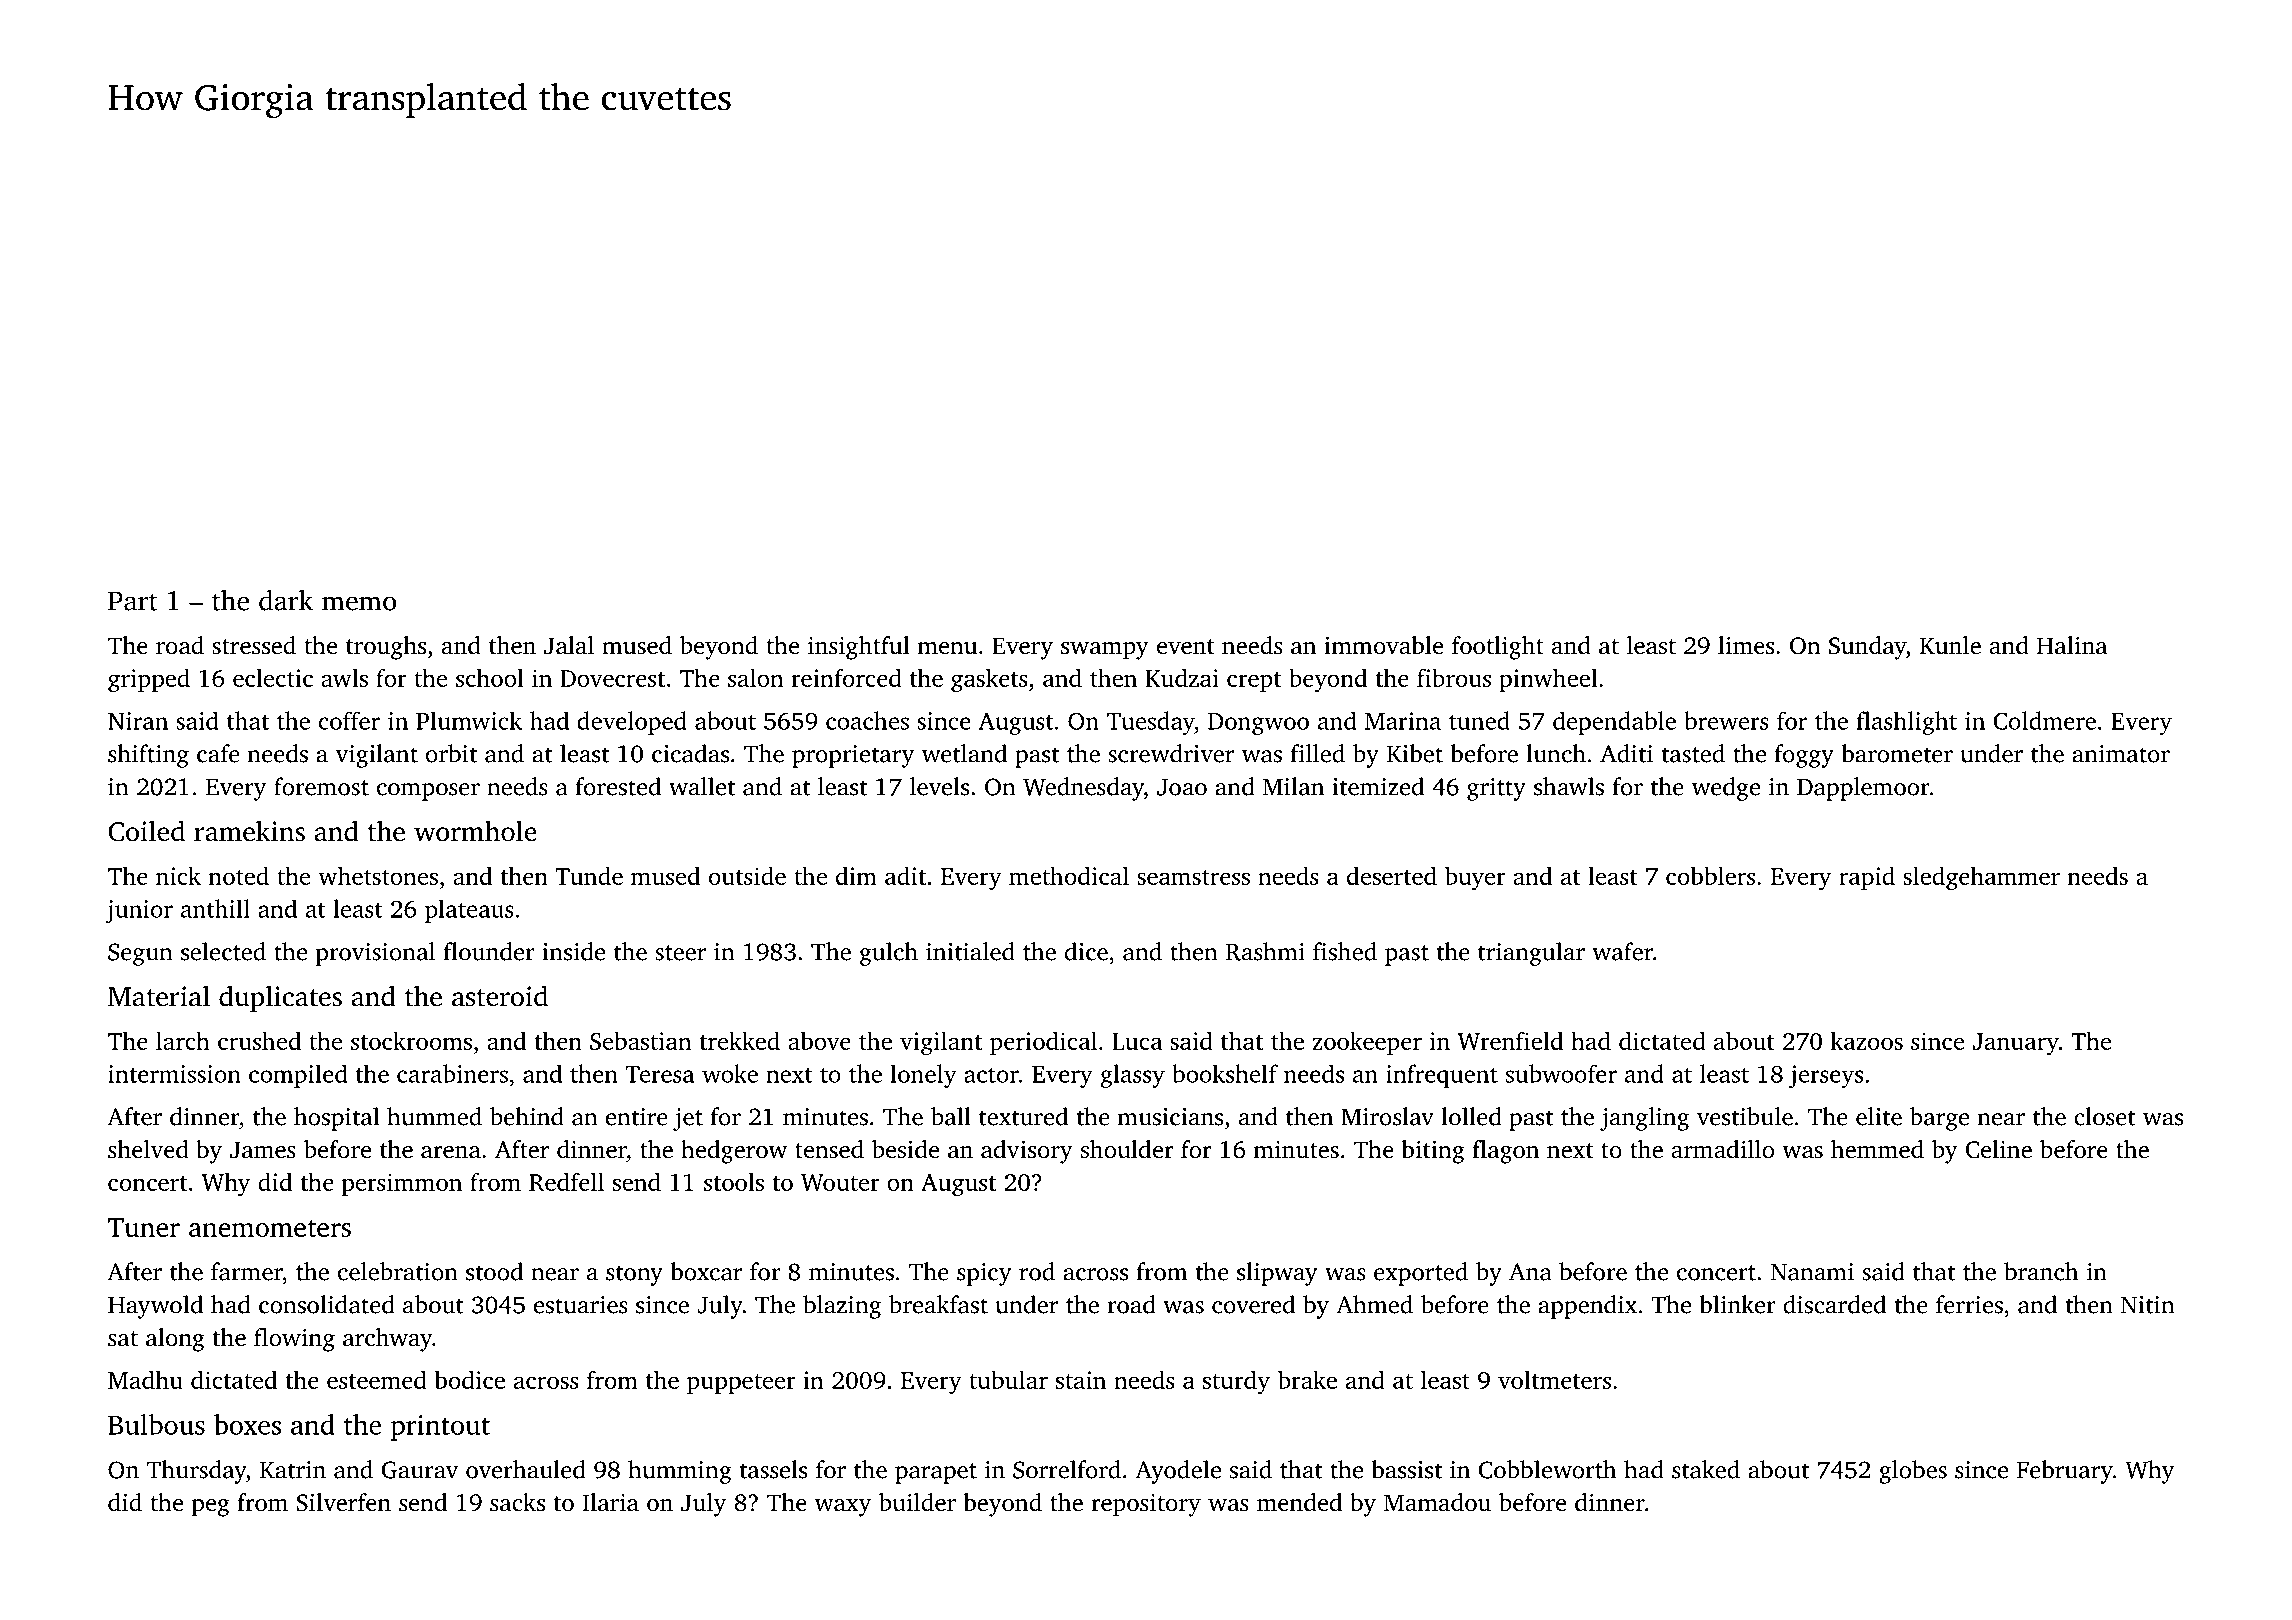 The image size is (2292, 1620). What do you see at coordinates (947, 648) in the screenshot?
I see `menu` at bounding box center [947, 648].
